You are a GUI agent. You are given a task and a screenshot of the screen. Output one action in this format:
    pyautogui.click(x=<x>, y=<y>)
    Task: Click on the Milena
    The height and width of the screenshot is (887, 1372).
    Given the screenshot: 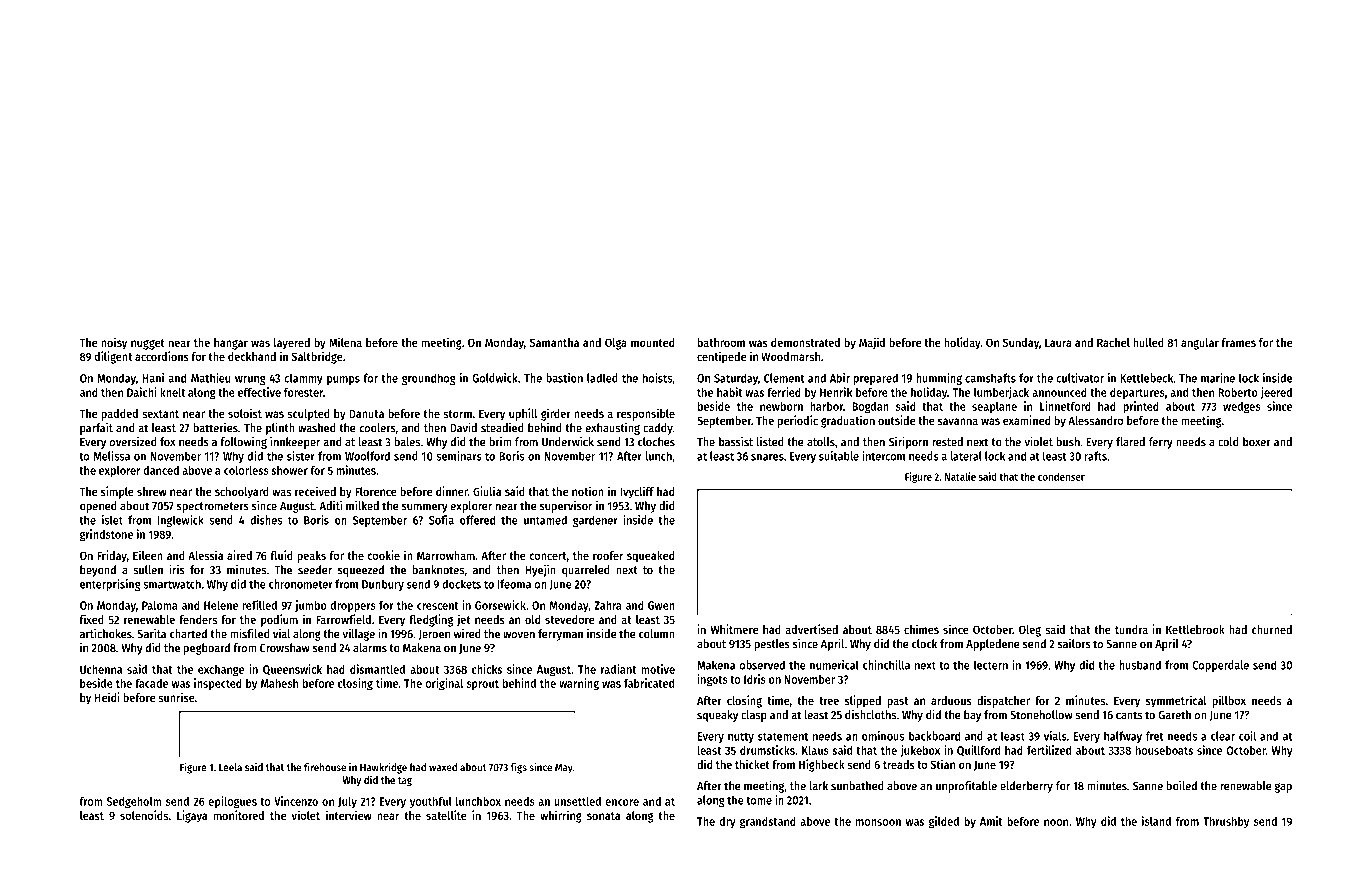 What is the action you would take?
    pyautogui.click(x=345, y=342)
